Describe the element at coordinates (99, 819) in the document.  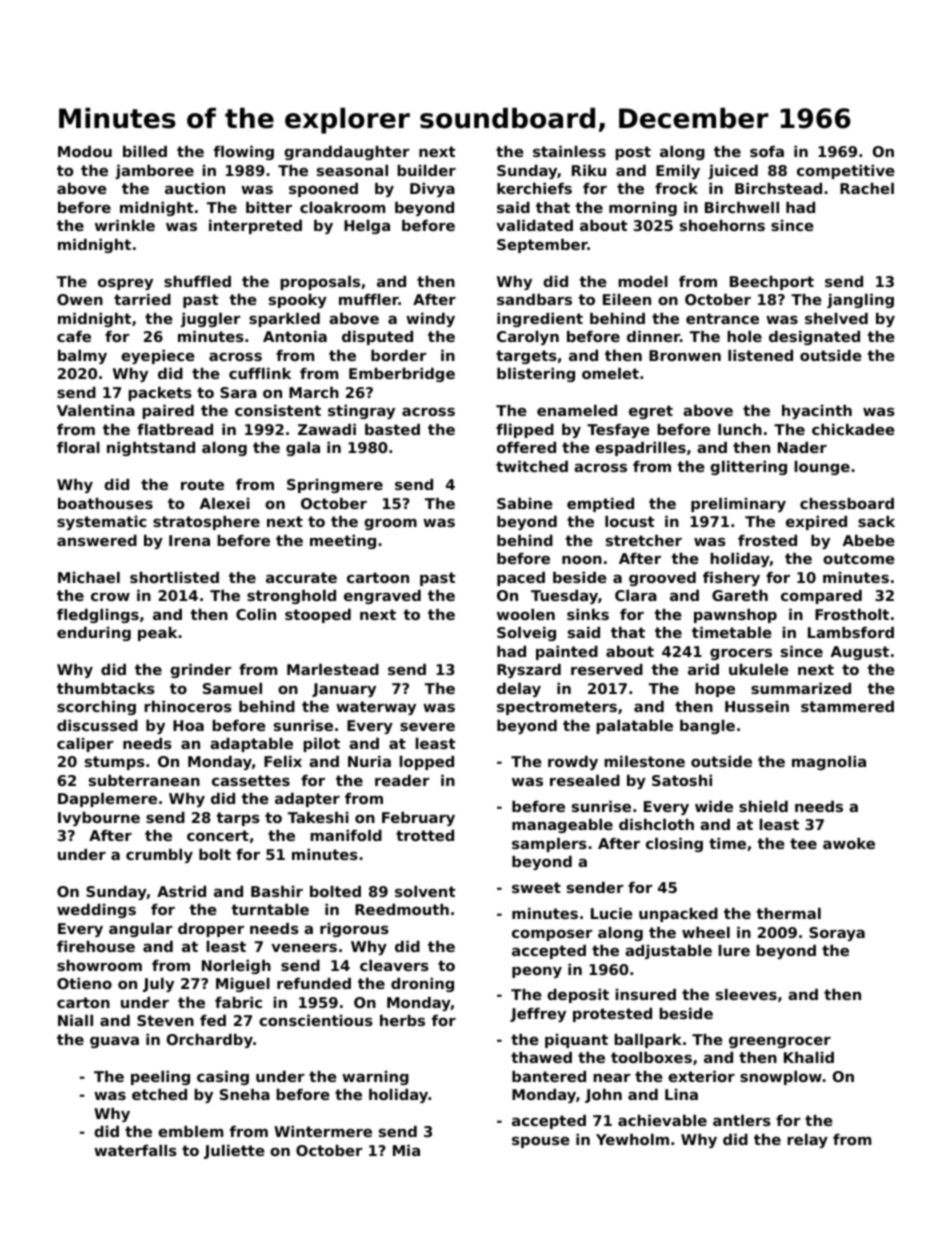
I see `Ivybourne` at that location.
